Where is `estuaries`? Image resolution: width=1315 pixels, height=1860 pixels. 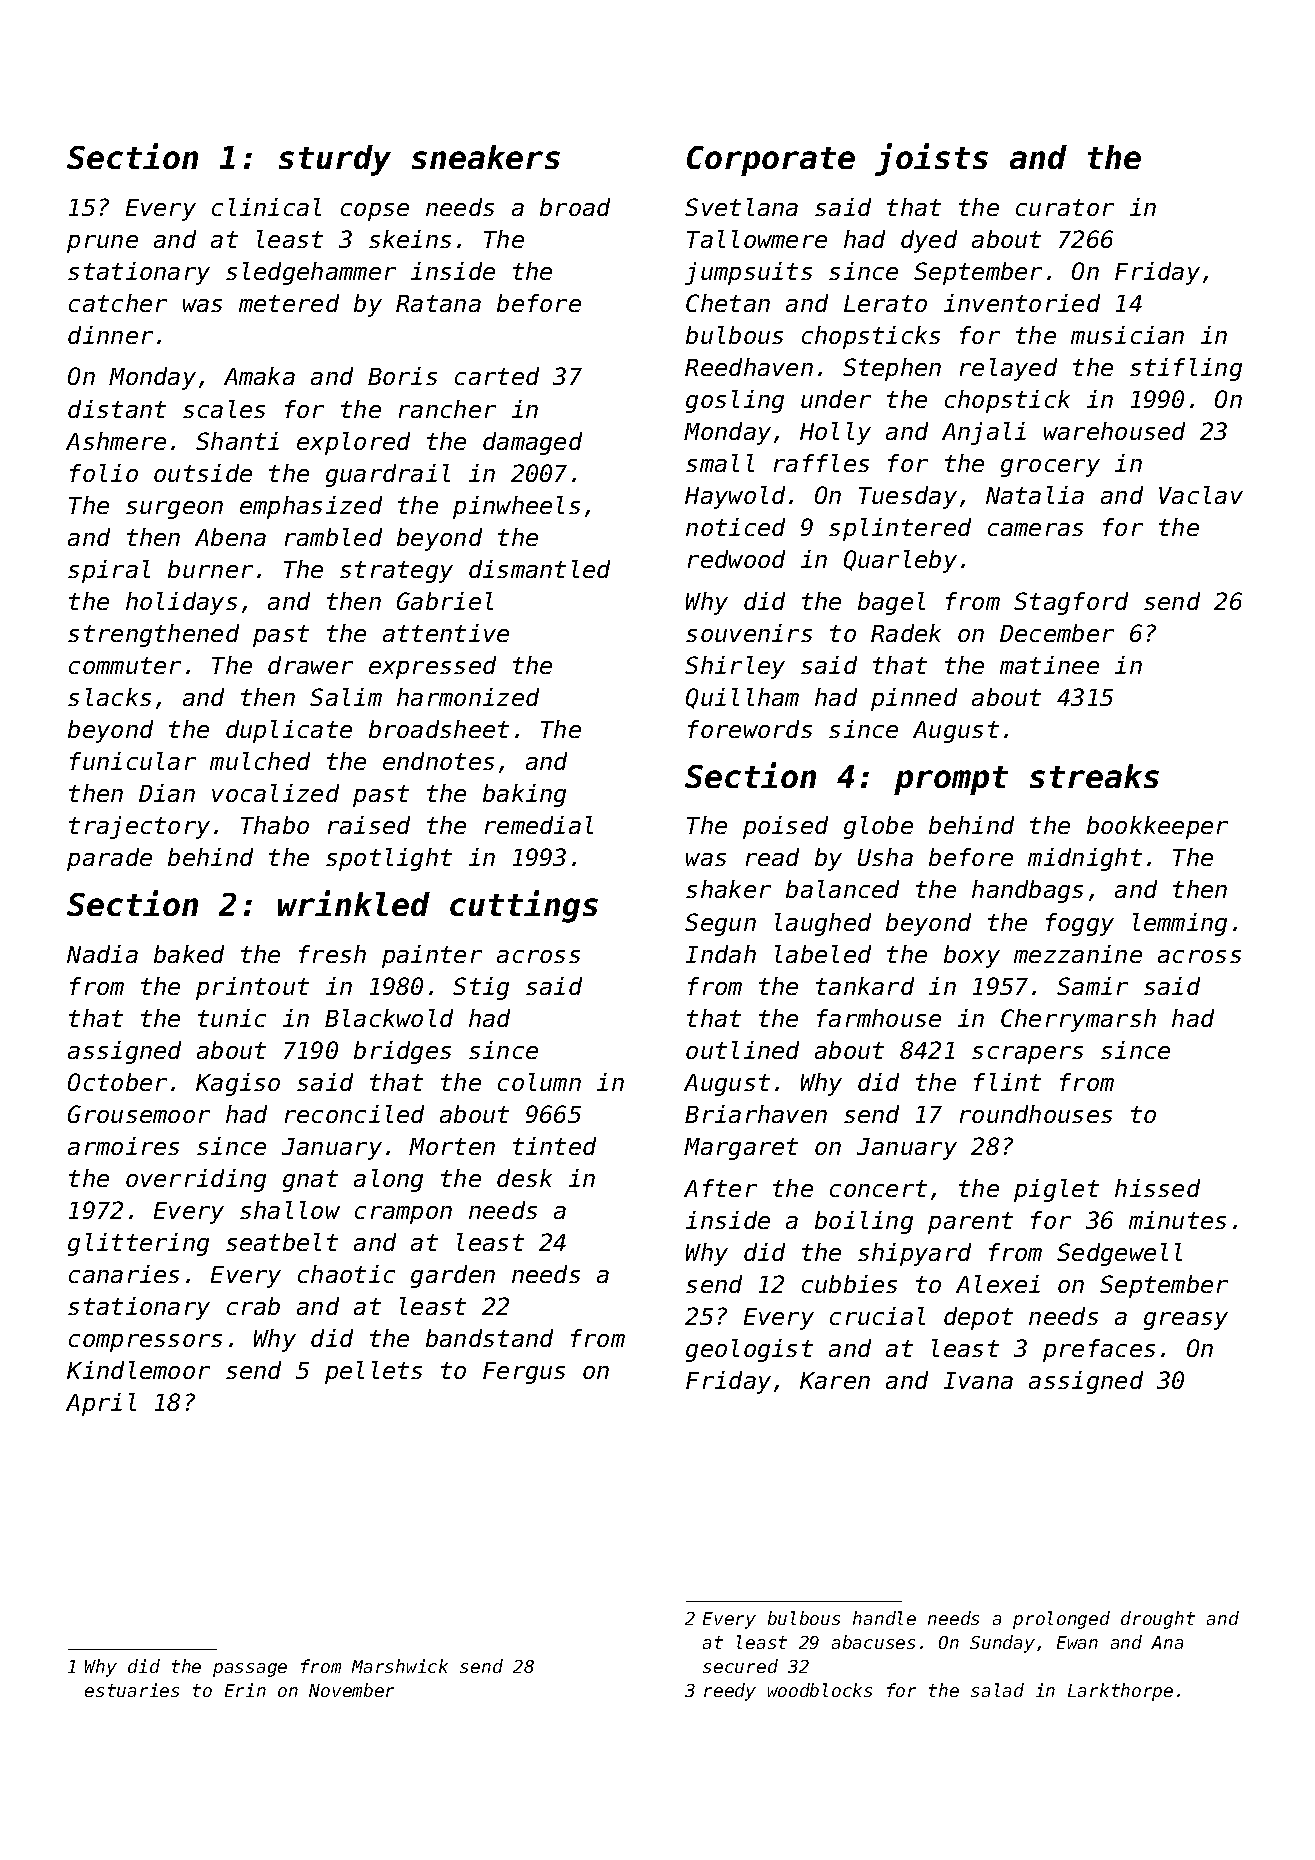 estuaries is located at coordinates (132, 1690).
